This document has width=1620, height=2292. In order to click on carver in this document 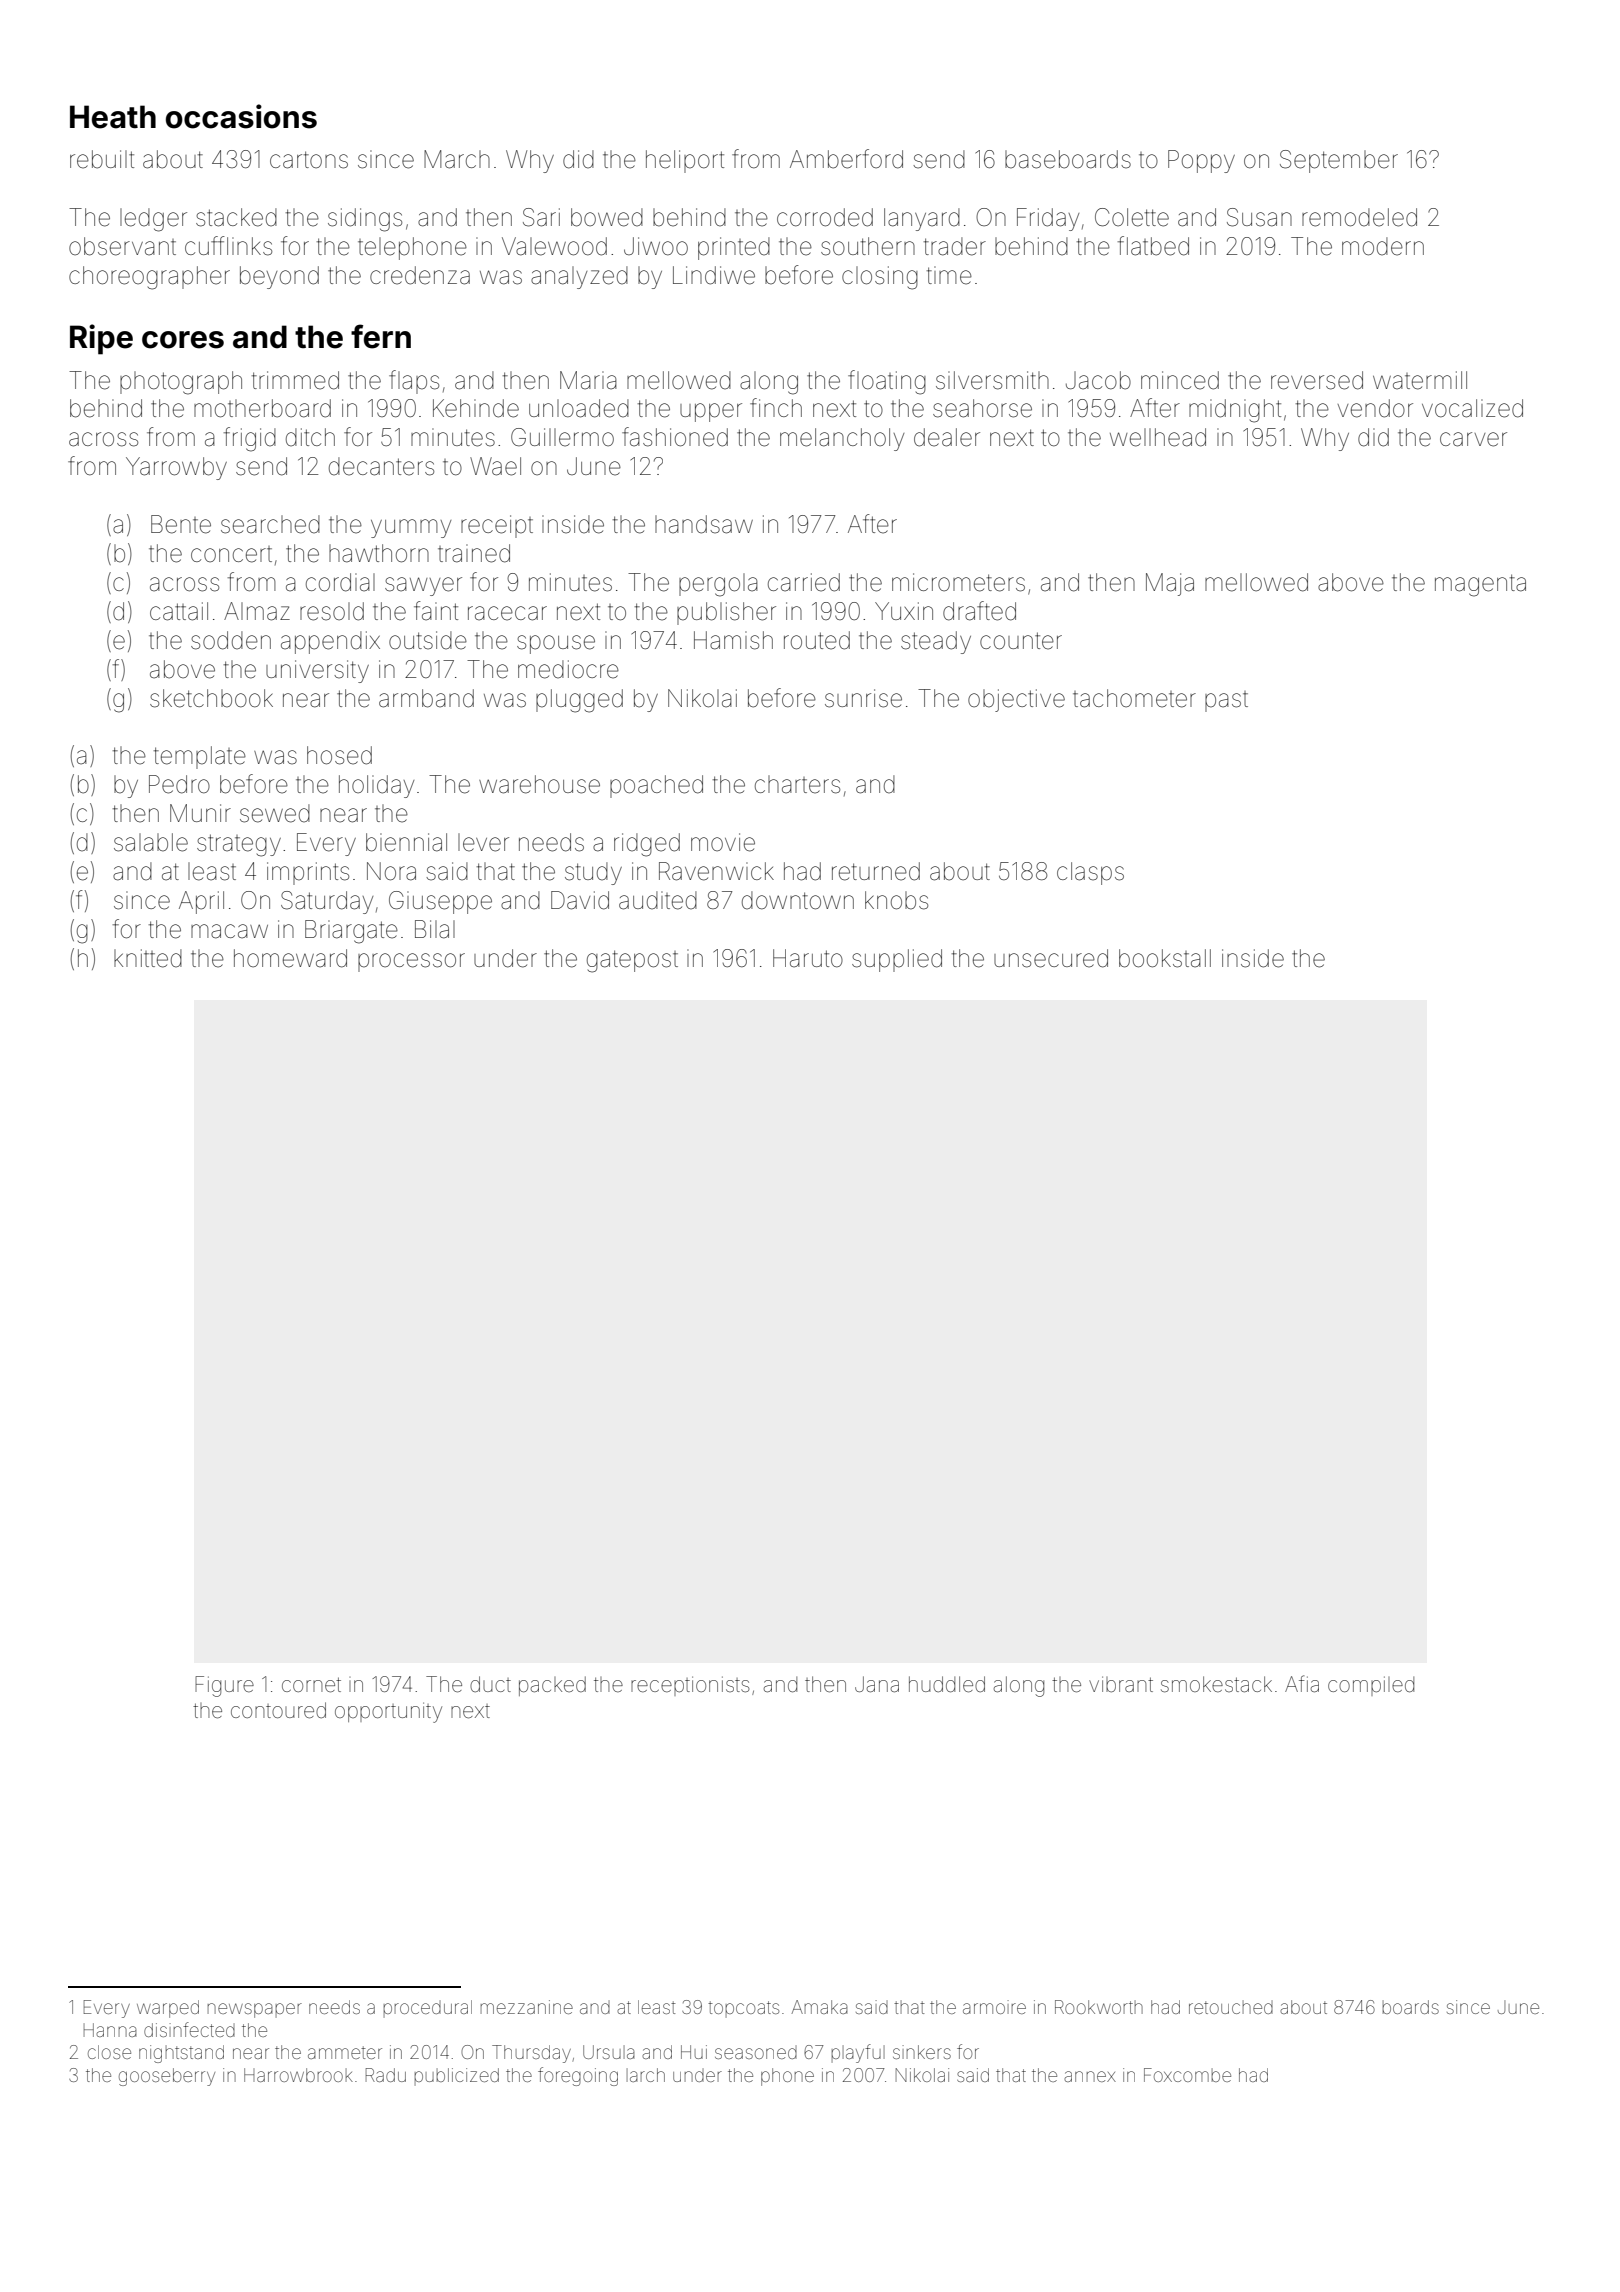, I will do `click(1473, 439)`.
